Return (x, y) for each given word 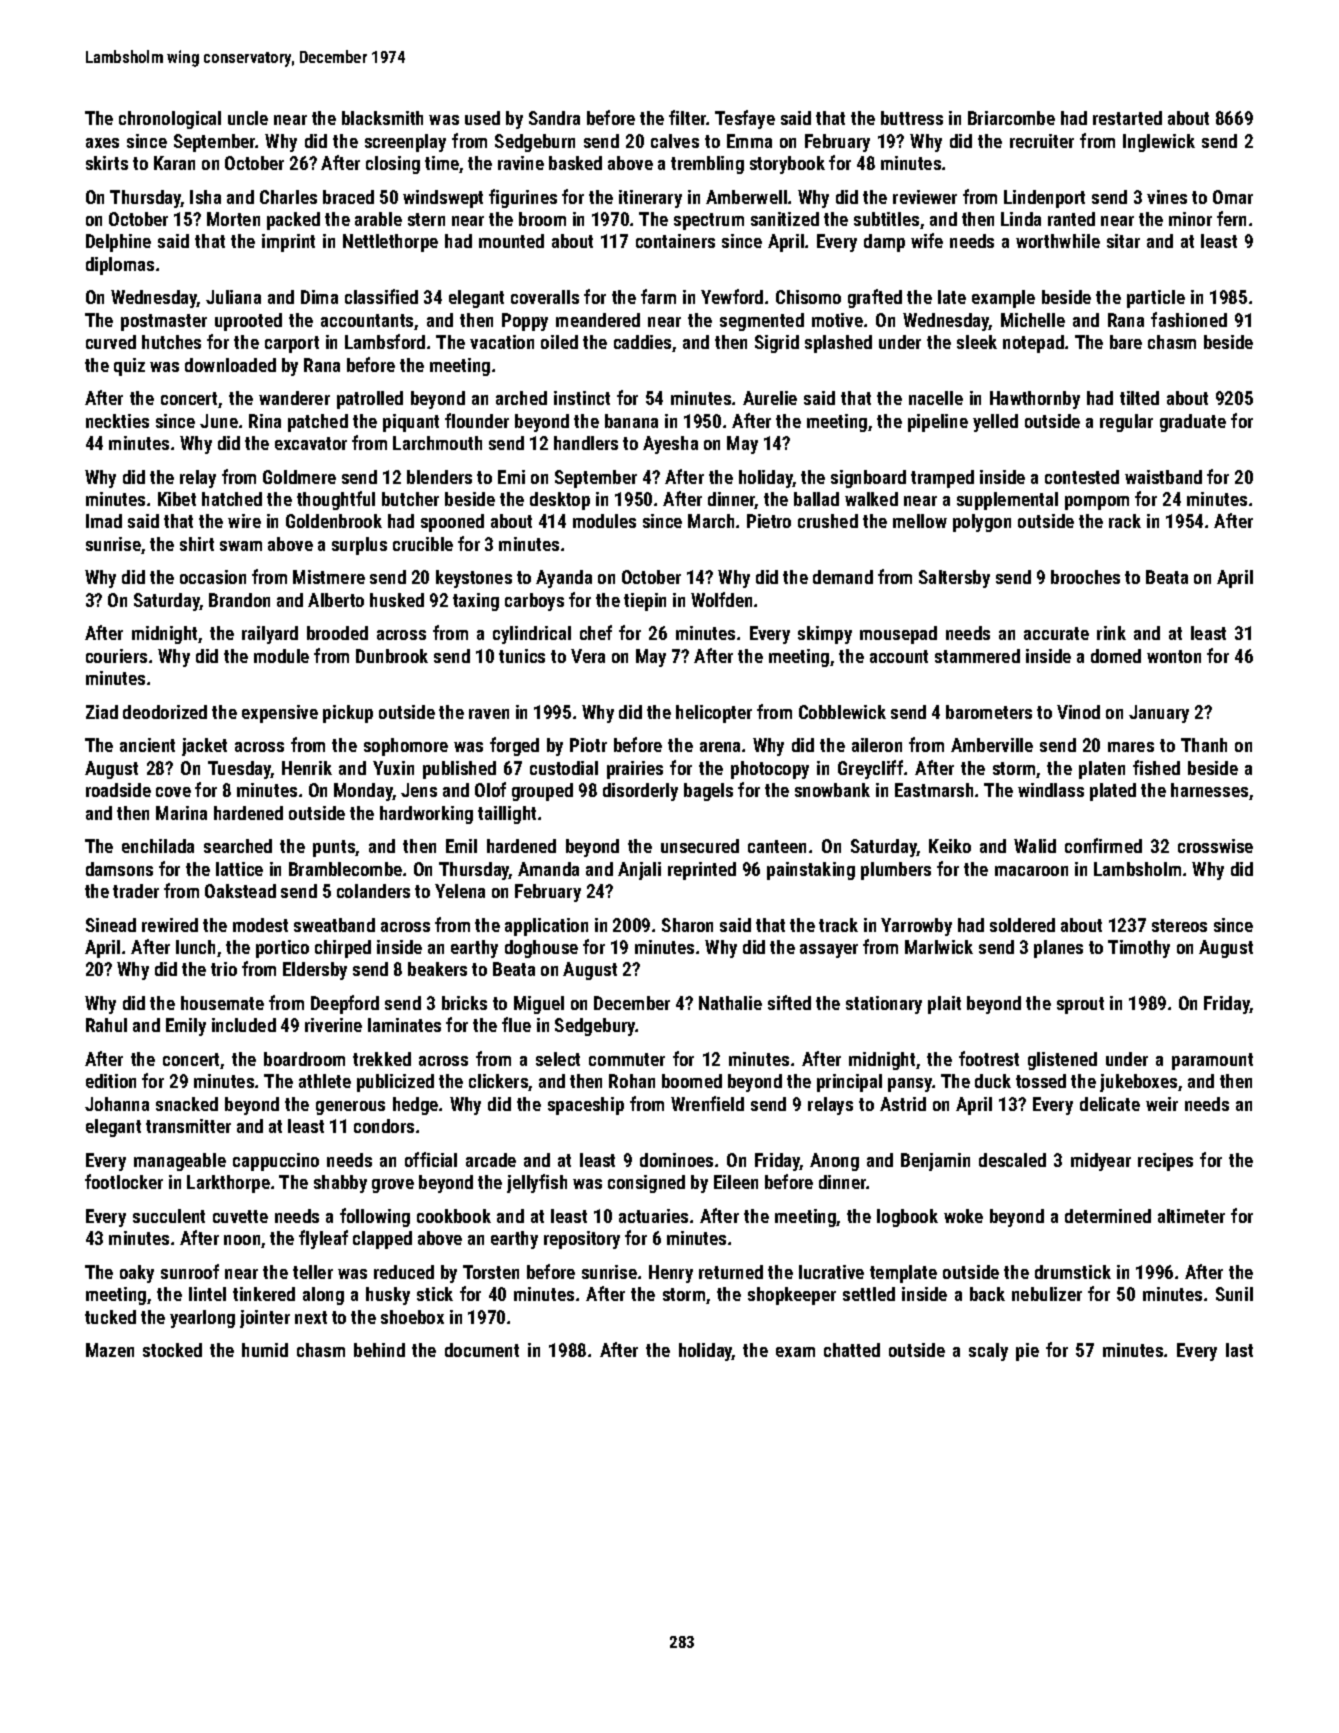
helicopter (714, 714)
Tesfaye (745, 119)
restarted (1127, 118)
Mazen (110, 1350)
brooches (1085, 577)
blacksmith (382, 118)
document (482, 1350)
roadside (118, 790)
